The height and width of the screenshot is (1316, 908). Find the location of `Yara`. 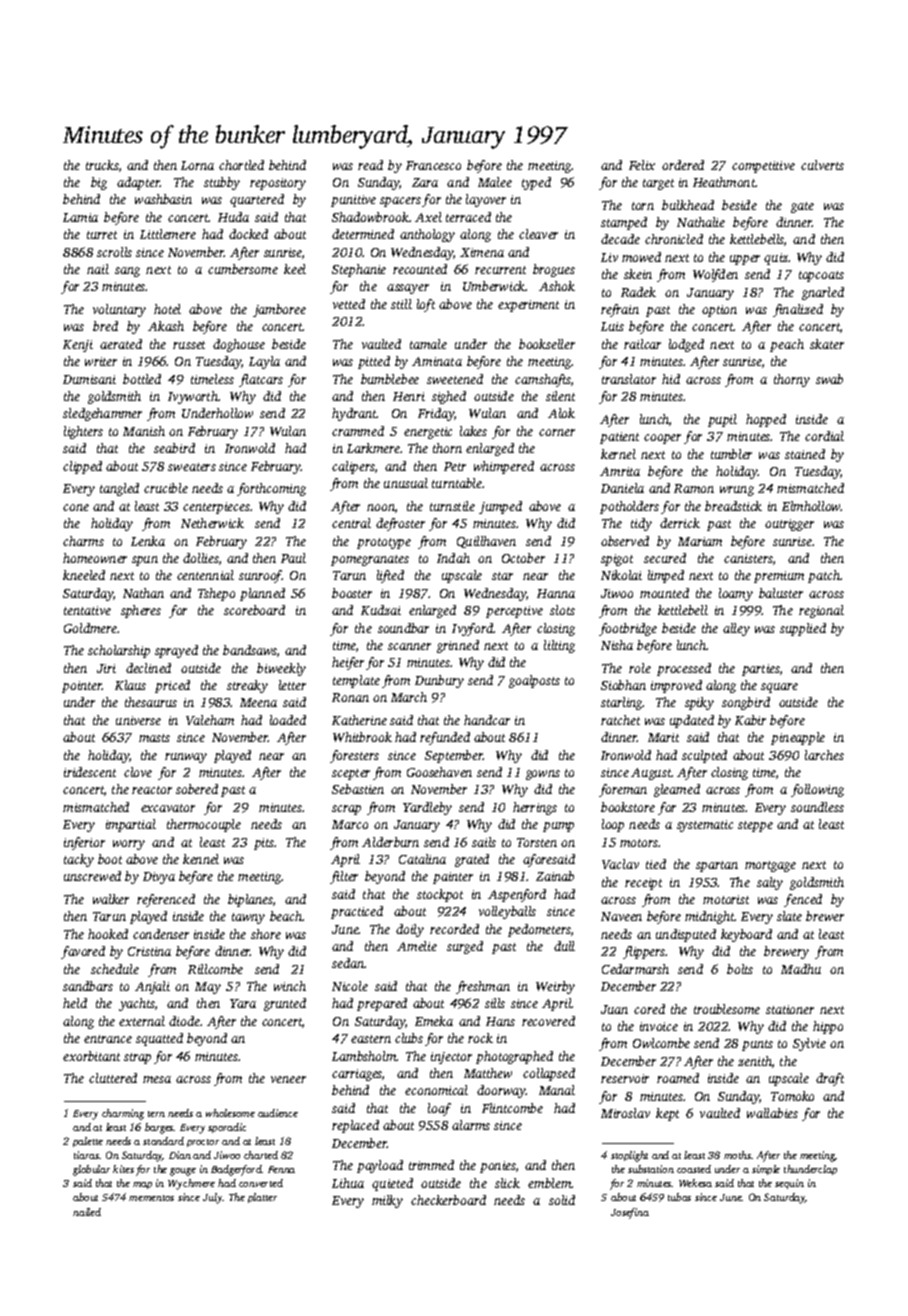

Yara is located at coordinates (243, 1003).
